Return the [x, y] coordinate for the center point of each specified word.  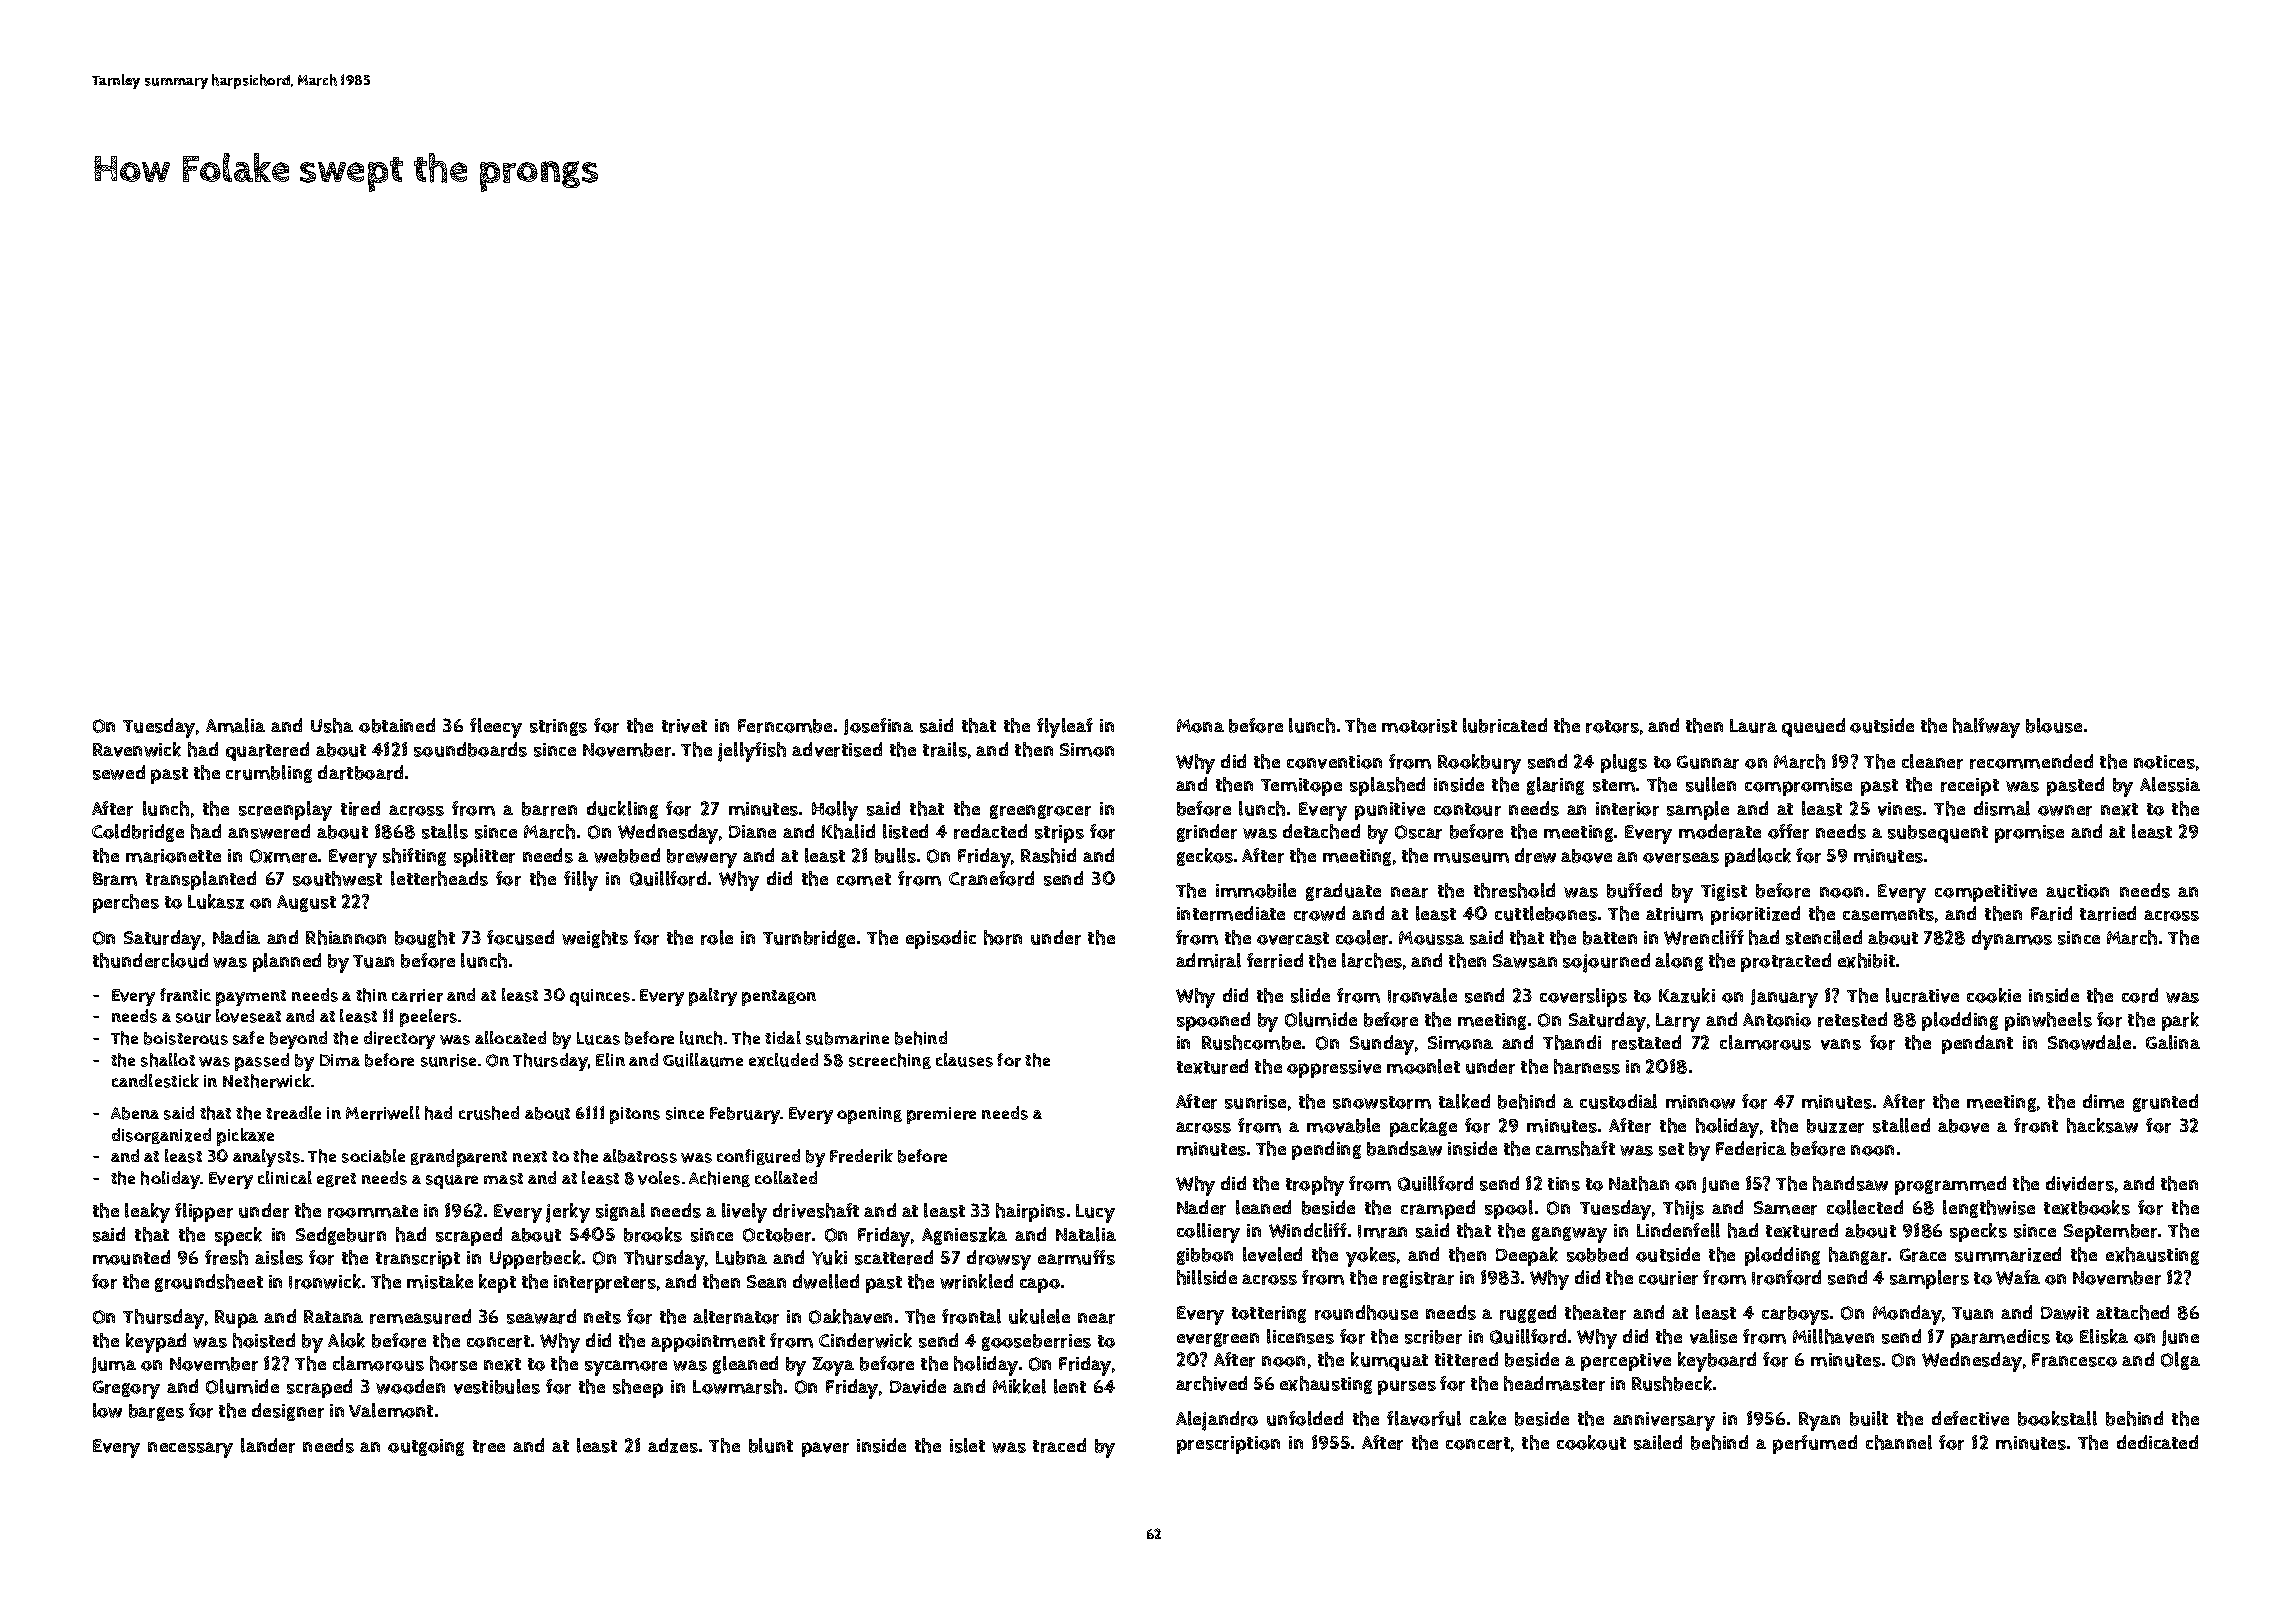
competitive [1986, 893]
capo [1040, 1285]
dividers [2080, 1183]
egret [336, 1180]
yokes [1371, 1257]
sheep [638, 1388]
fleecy [496, 728]
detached [1321, 831]
